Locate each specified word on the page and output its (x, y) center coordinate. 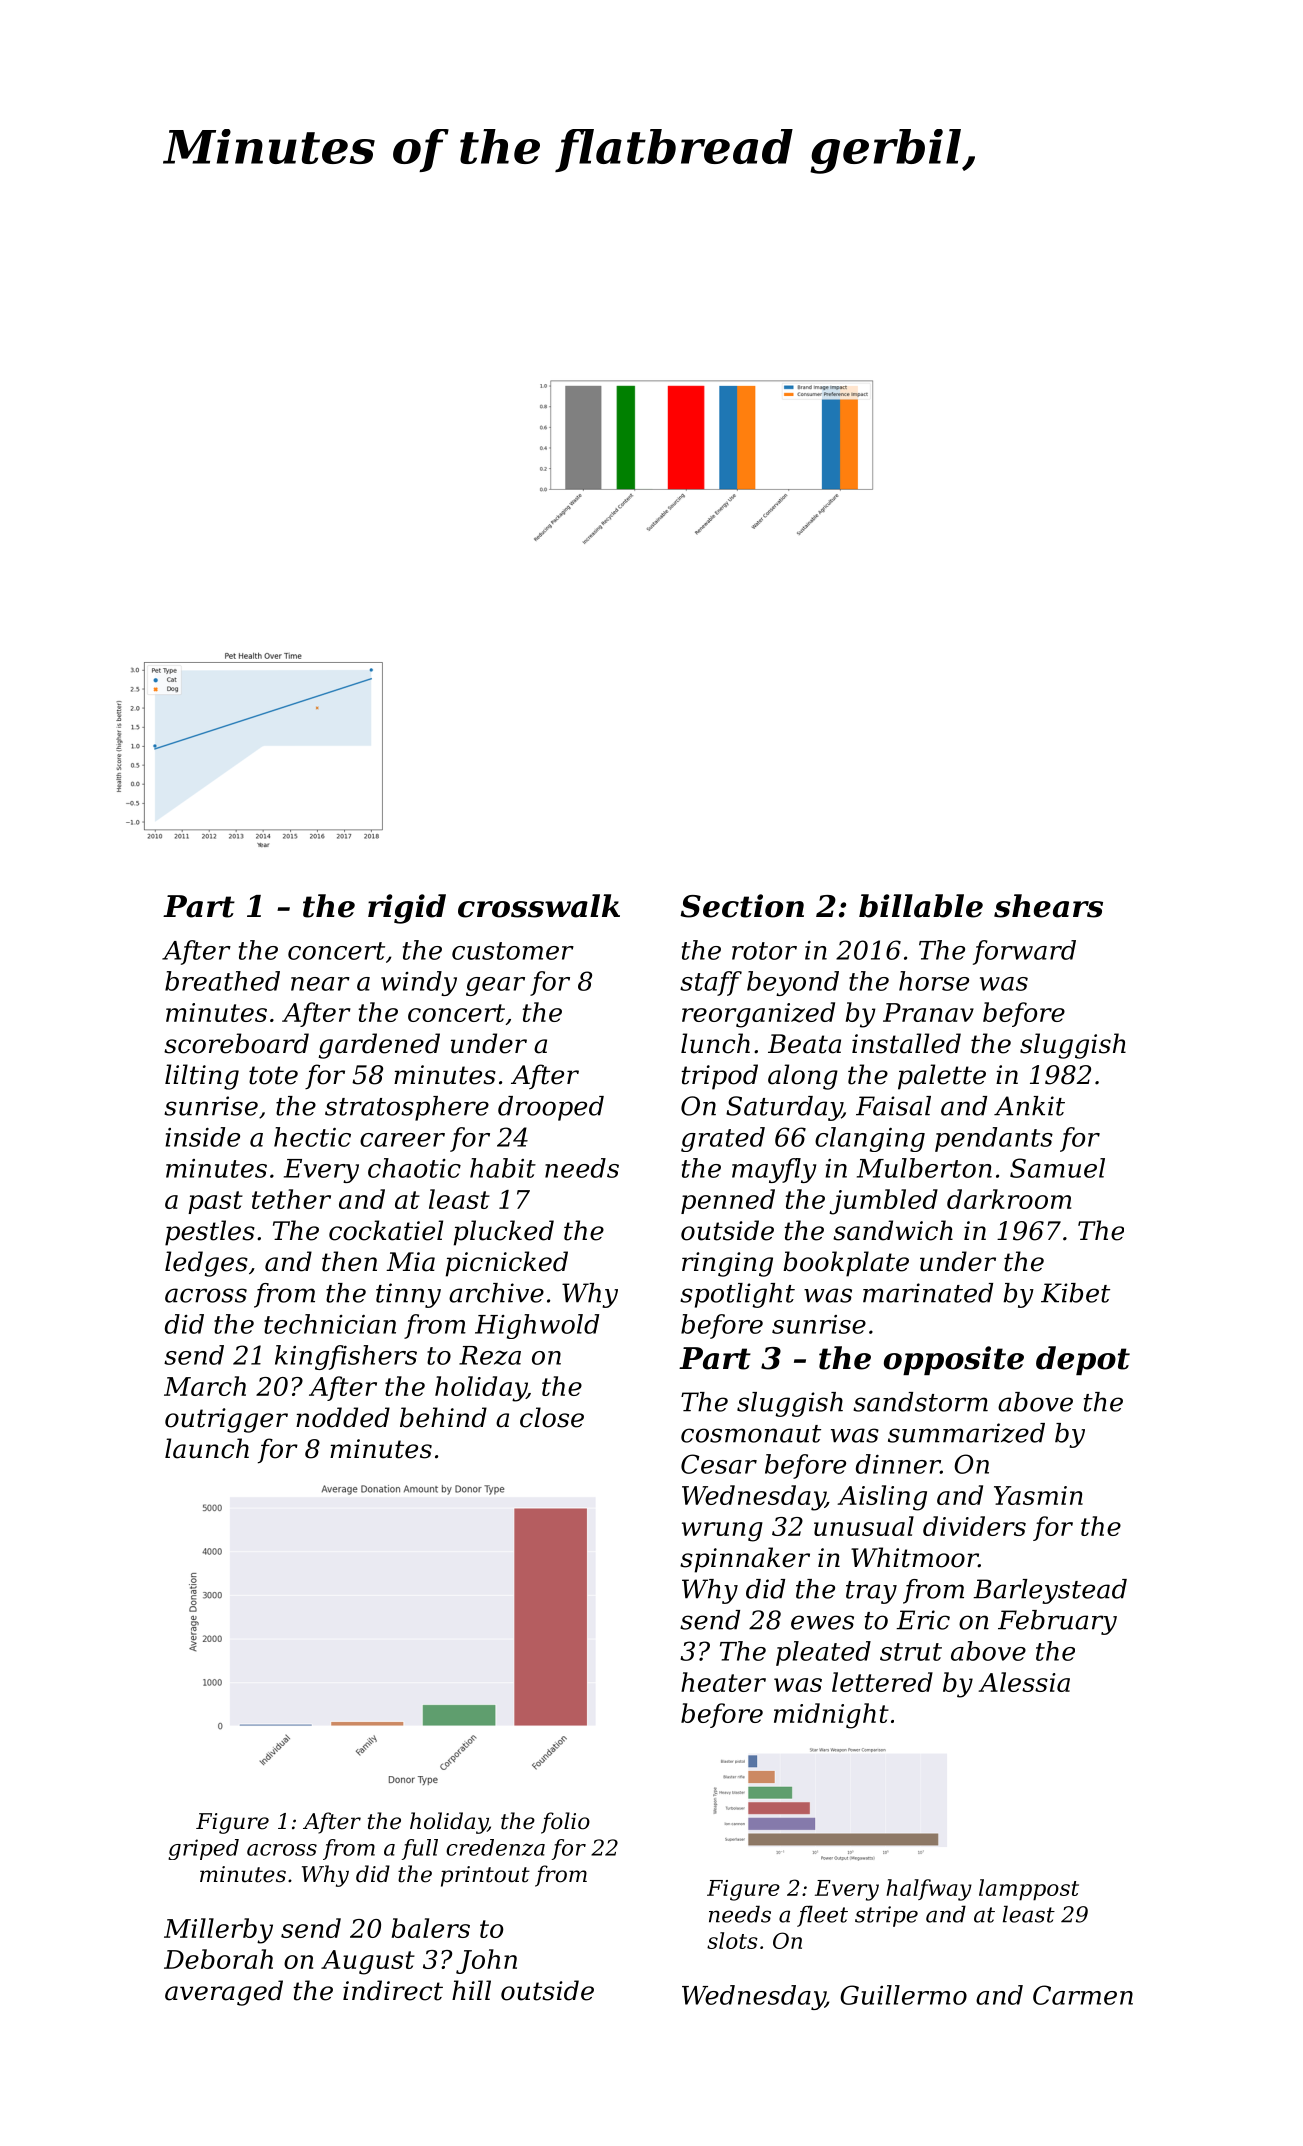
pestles (210, 1233)
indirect (393, 1990)
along (803, 1077)
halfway (929, 1890)
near (320, 984)
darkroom (1009, 1199)
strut (911, 1652)
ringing (727, 1264)
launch (207, 1448)
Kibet (1075, 1293)
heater (723, 1682)
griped (203, 1849)
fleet (822, 1916)
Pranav (928, 1012)
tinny (408, 1295)
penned (728, 1201)
